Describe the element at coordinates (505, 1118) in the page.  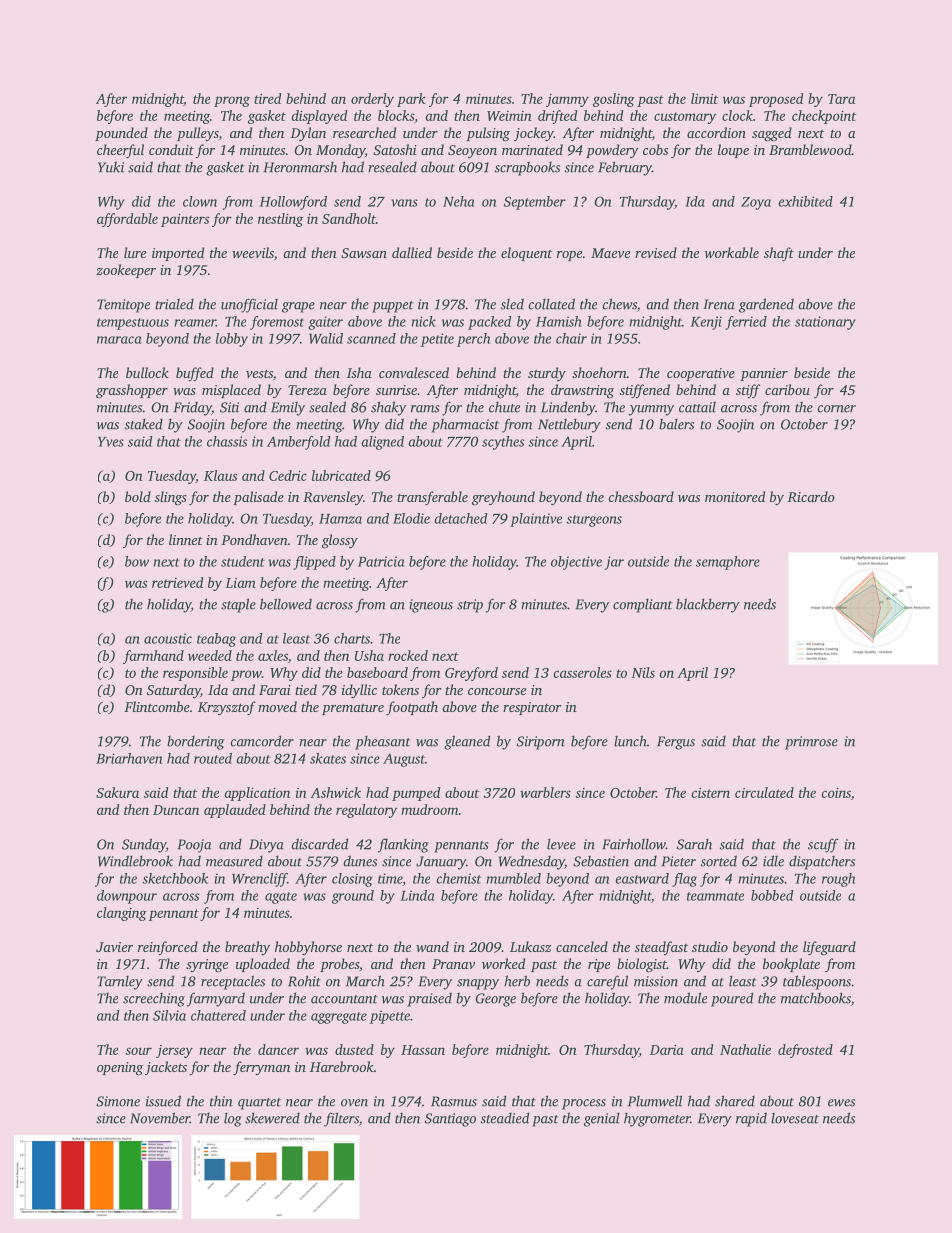
I see `steadied` at that location.
